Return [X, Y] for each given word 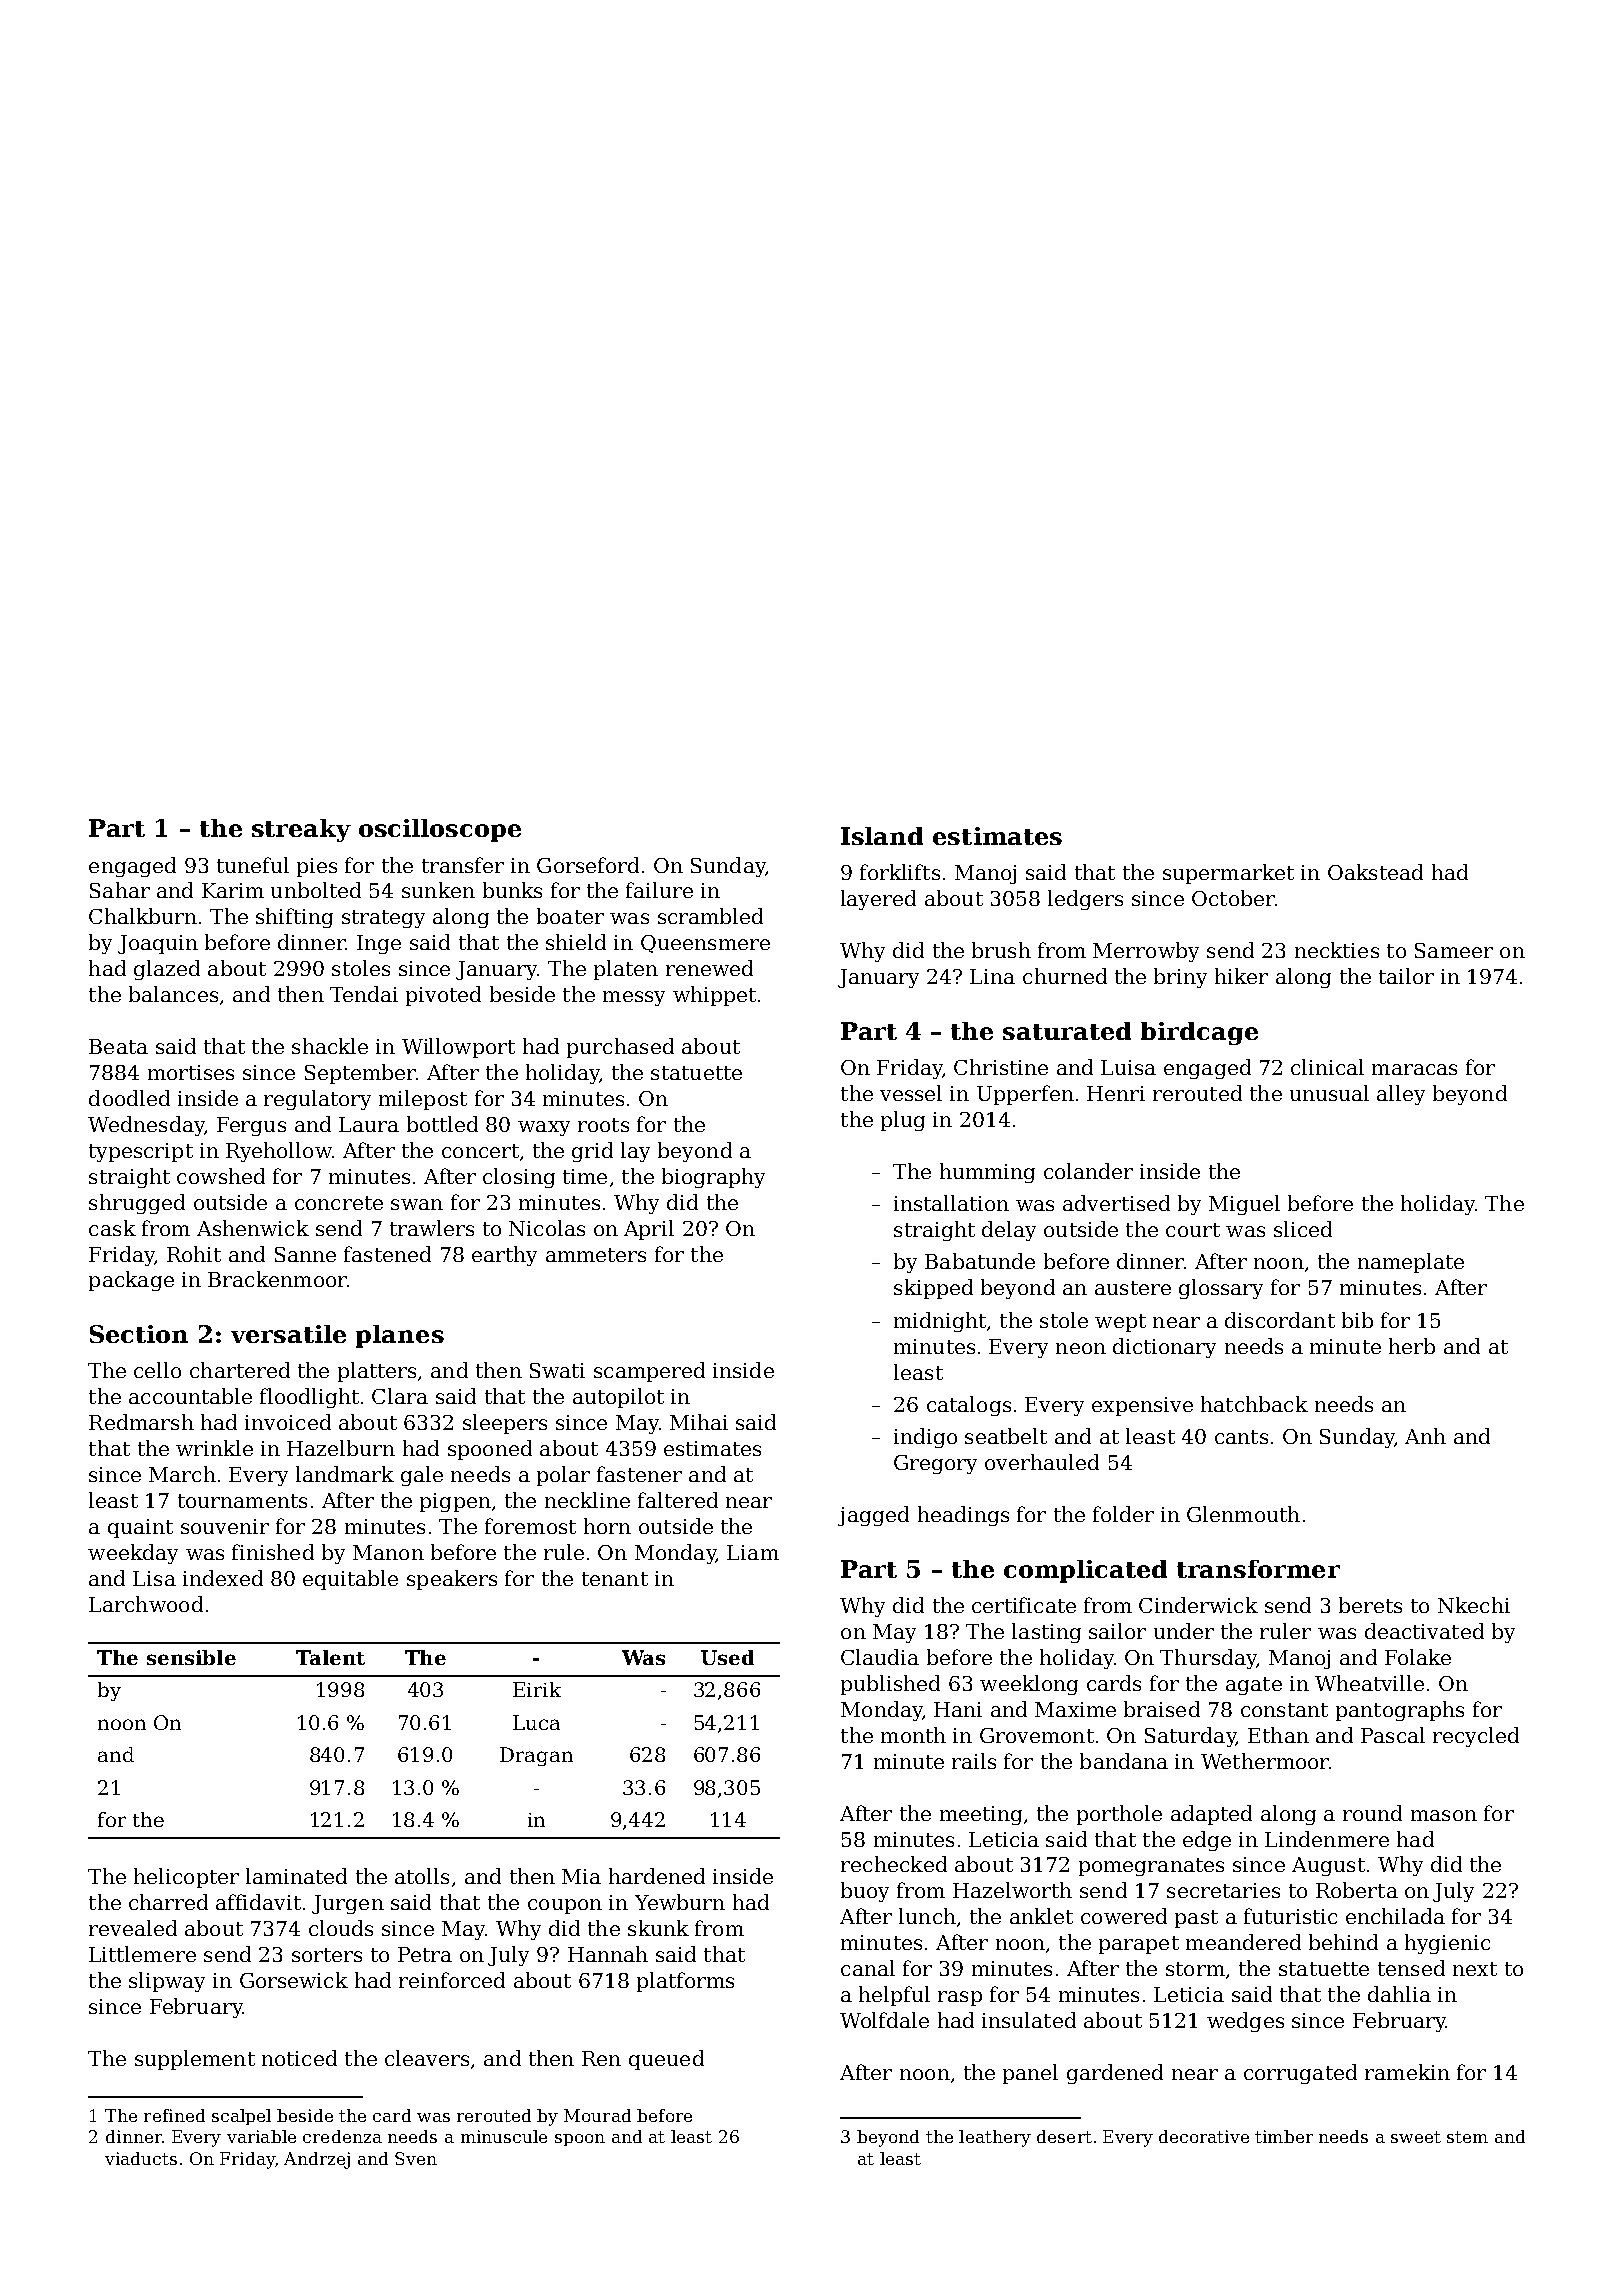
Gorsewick [294, 1980]
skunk [658, 1928]
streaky [301, 830]
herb [1412, 1346]
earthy [504, 1256]
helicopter [186, 1878]
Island [882, 836]
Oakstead [1375, 872]
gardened [1115, 2074]
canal [868, 1968]
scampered [649, 1372]
